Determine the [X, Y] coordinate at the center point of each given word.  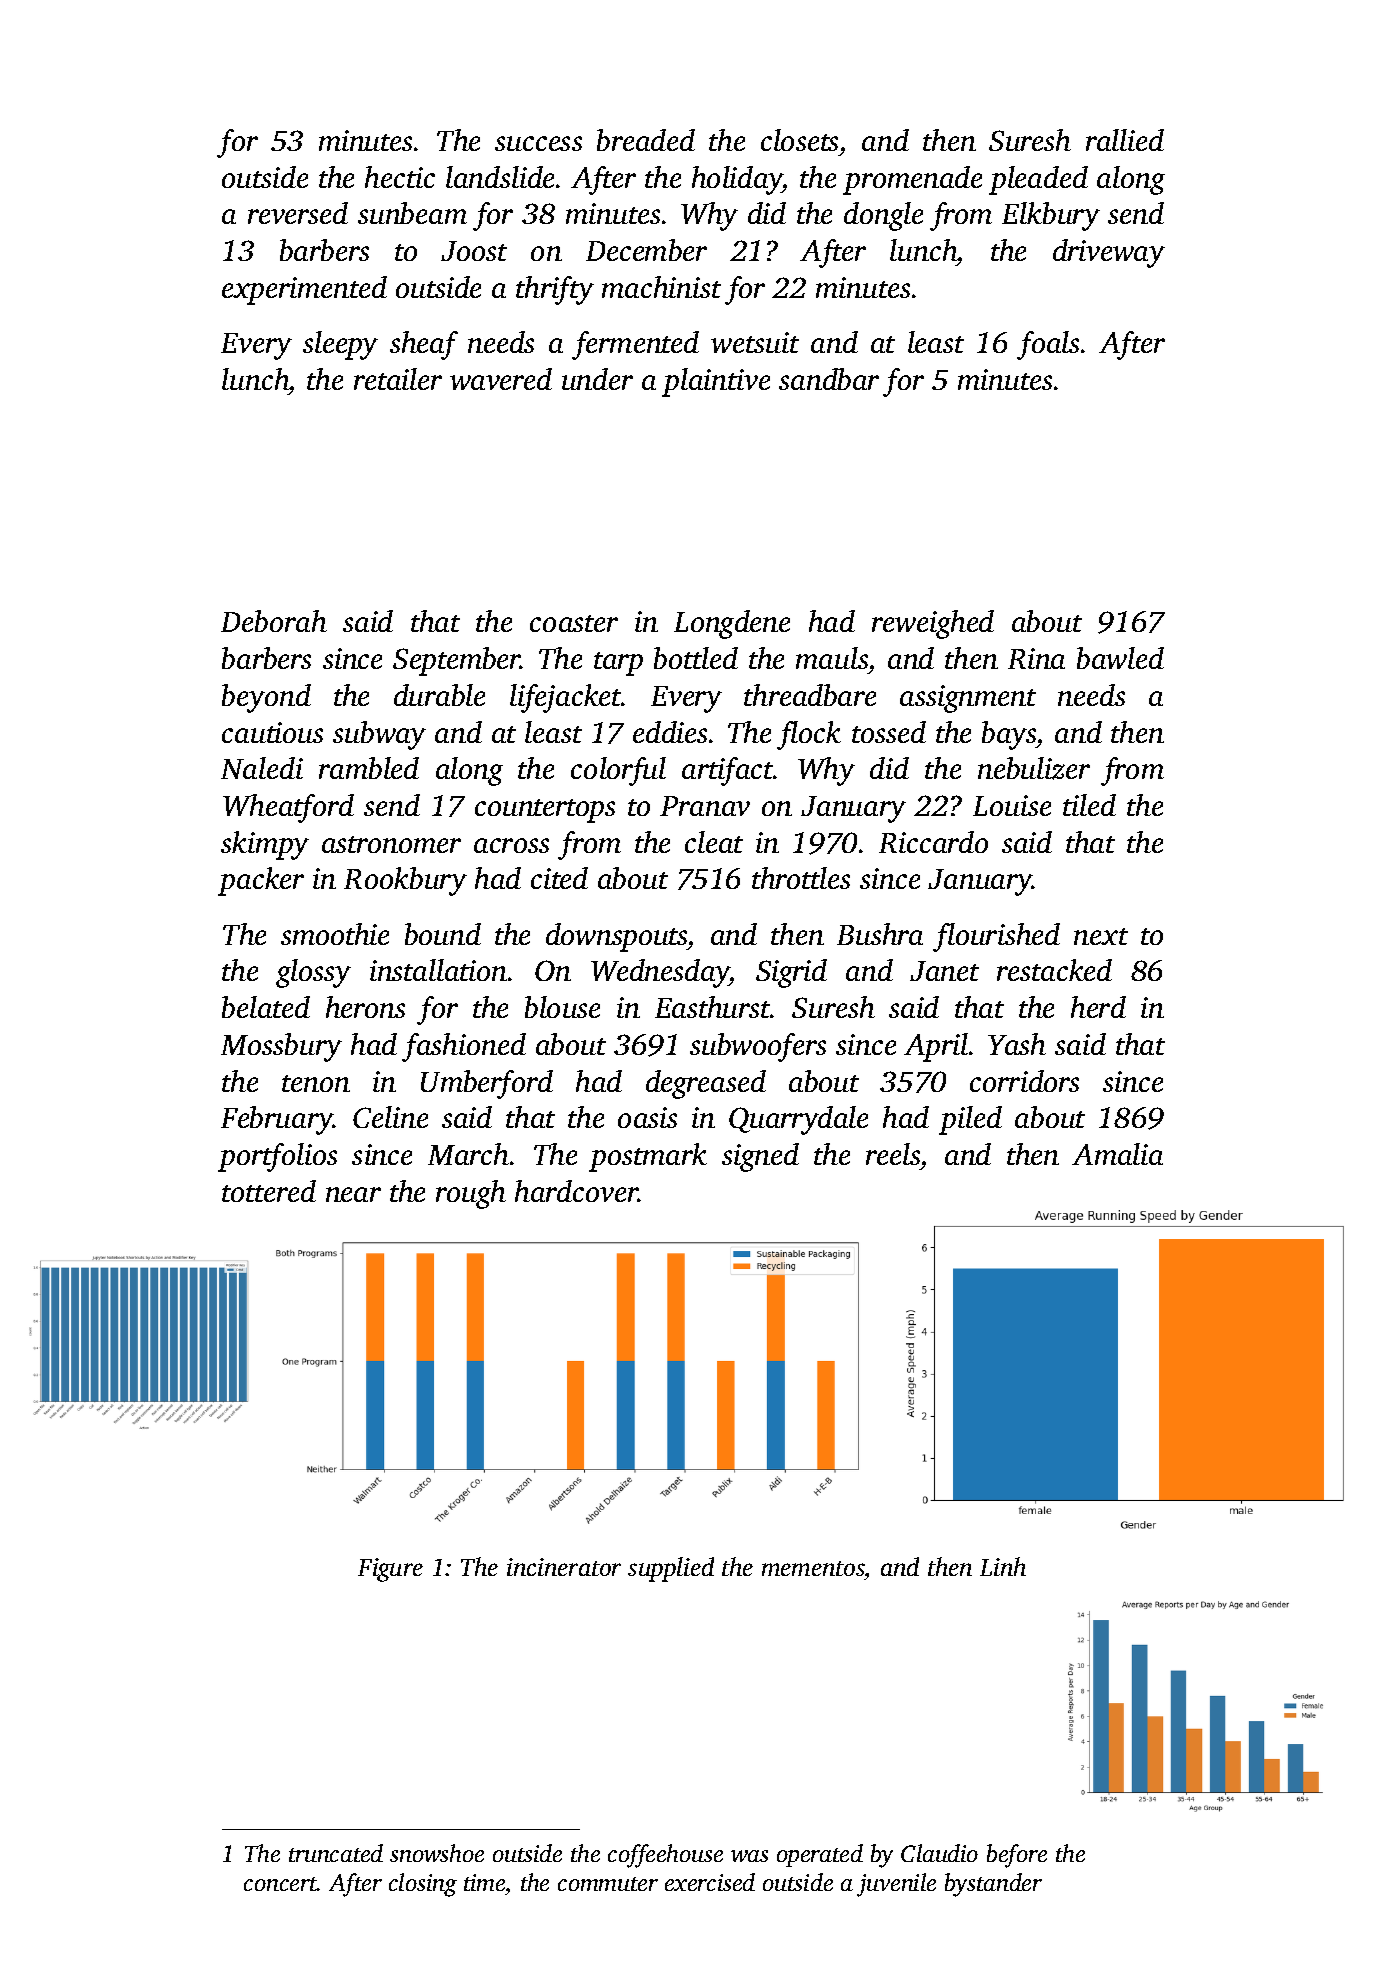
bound [443, 934]
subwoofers [758, 1047]
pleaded [1038, 180]
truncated [336, 1853]
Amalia [1117, 1154]
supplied [671, 1569]
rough [471, 1194]
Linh [1003, 1566]
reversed [298, 213]
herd [1098, 1007]
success [538, 143]
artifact [727, 771]
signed [760, 1157]
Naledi [262, 768]
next [1101, 936]
